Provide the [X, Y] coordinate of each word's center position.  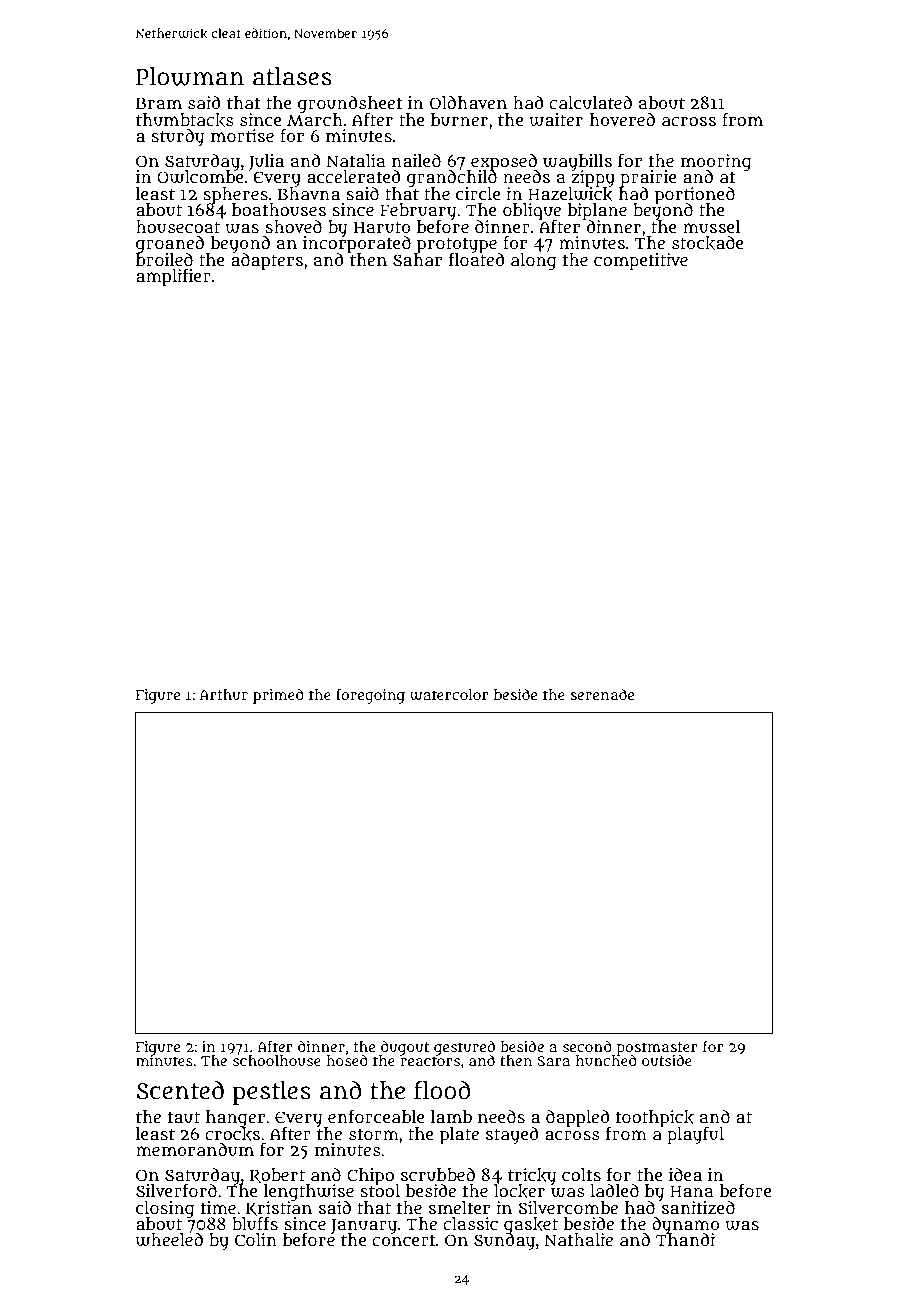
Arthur [224, 694]
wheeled [169, 1240]
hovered [622, 119]
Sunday [504, 1242]
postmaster [657, 1048]
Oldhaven [468, 102]
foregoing [370, 696]
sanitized [698, 1208]
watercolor [449, 695]
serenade [602, 694]
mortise [242, 135]
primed [278, 696]
